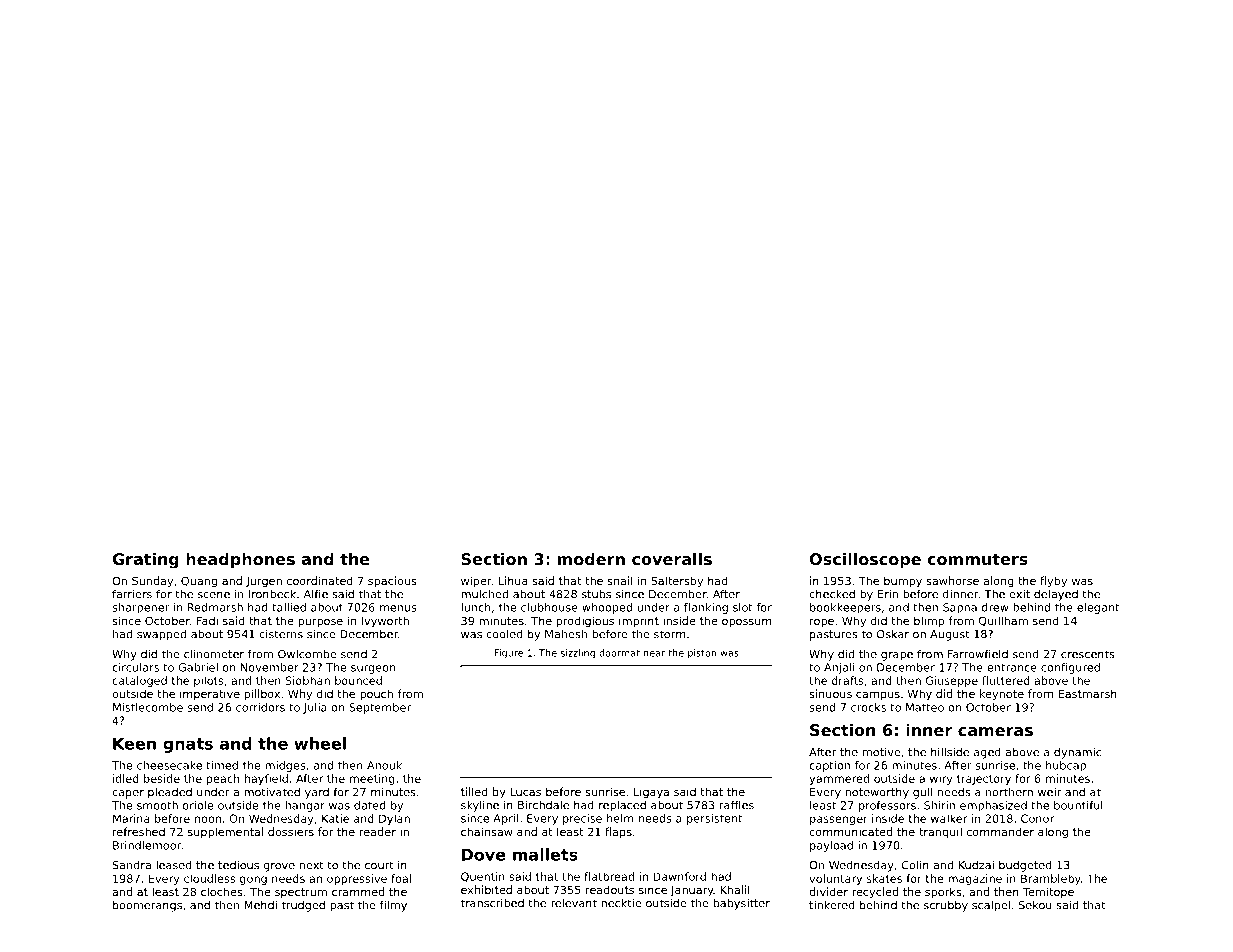 This screenshot has height=952, width=1233. I want to click on flatbread, so click(609, 876).
